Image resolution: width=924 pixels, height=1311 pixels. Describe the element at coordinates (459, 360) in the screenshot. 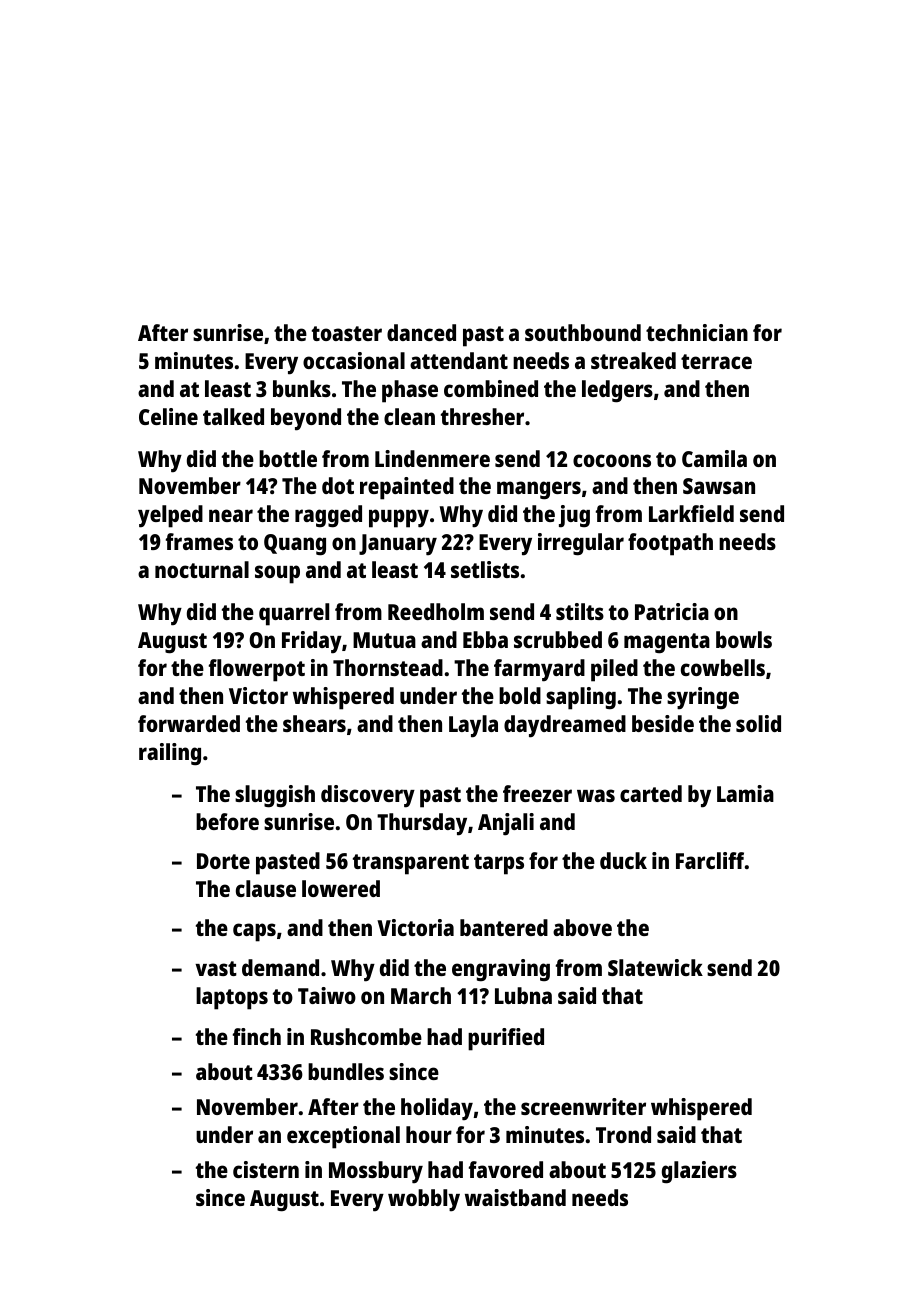

I see `attendant` at that location.
